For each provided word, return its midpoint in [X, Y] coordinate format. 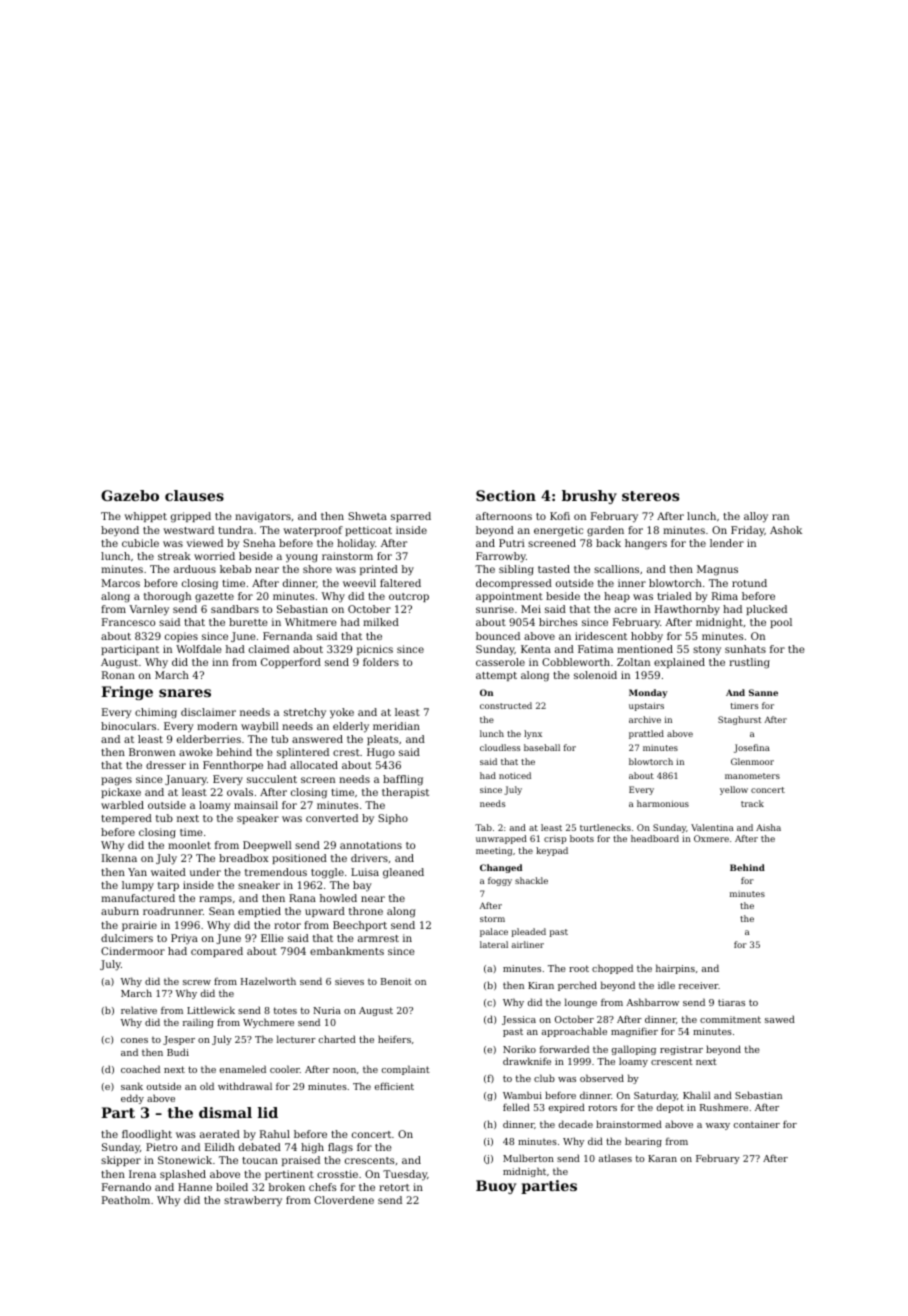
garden [605, 531]
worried [214, 556]
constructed [506, 705]
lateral [494, 944]
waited [168, 872]
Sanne [763, 692]
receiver [698, 985]
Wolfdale [199, 649]
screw [197, 982]
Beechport [360, 926]
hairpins [675, 969]
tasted [554, 569]
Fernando [126, 1187]
